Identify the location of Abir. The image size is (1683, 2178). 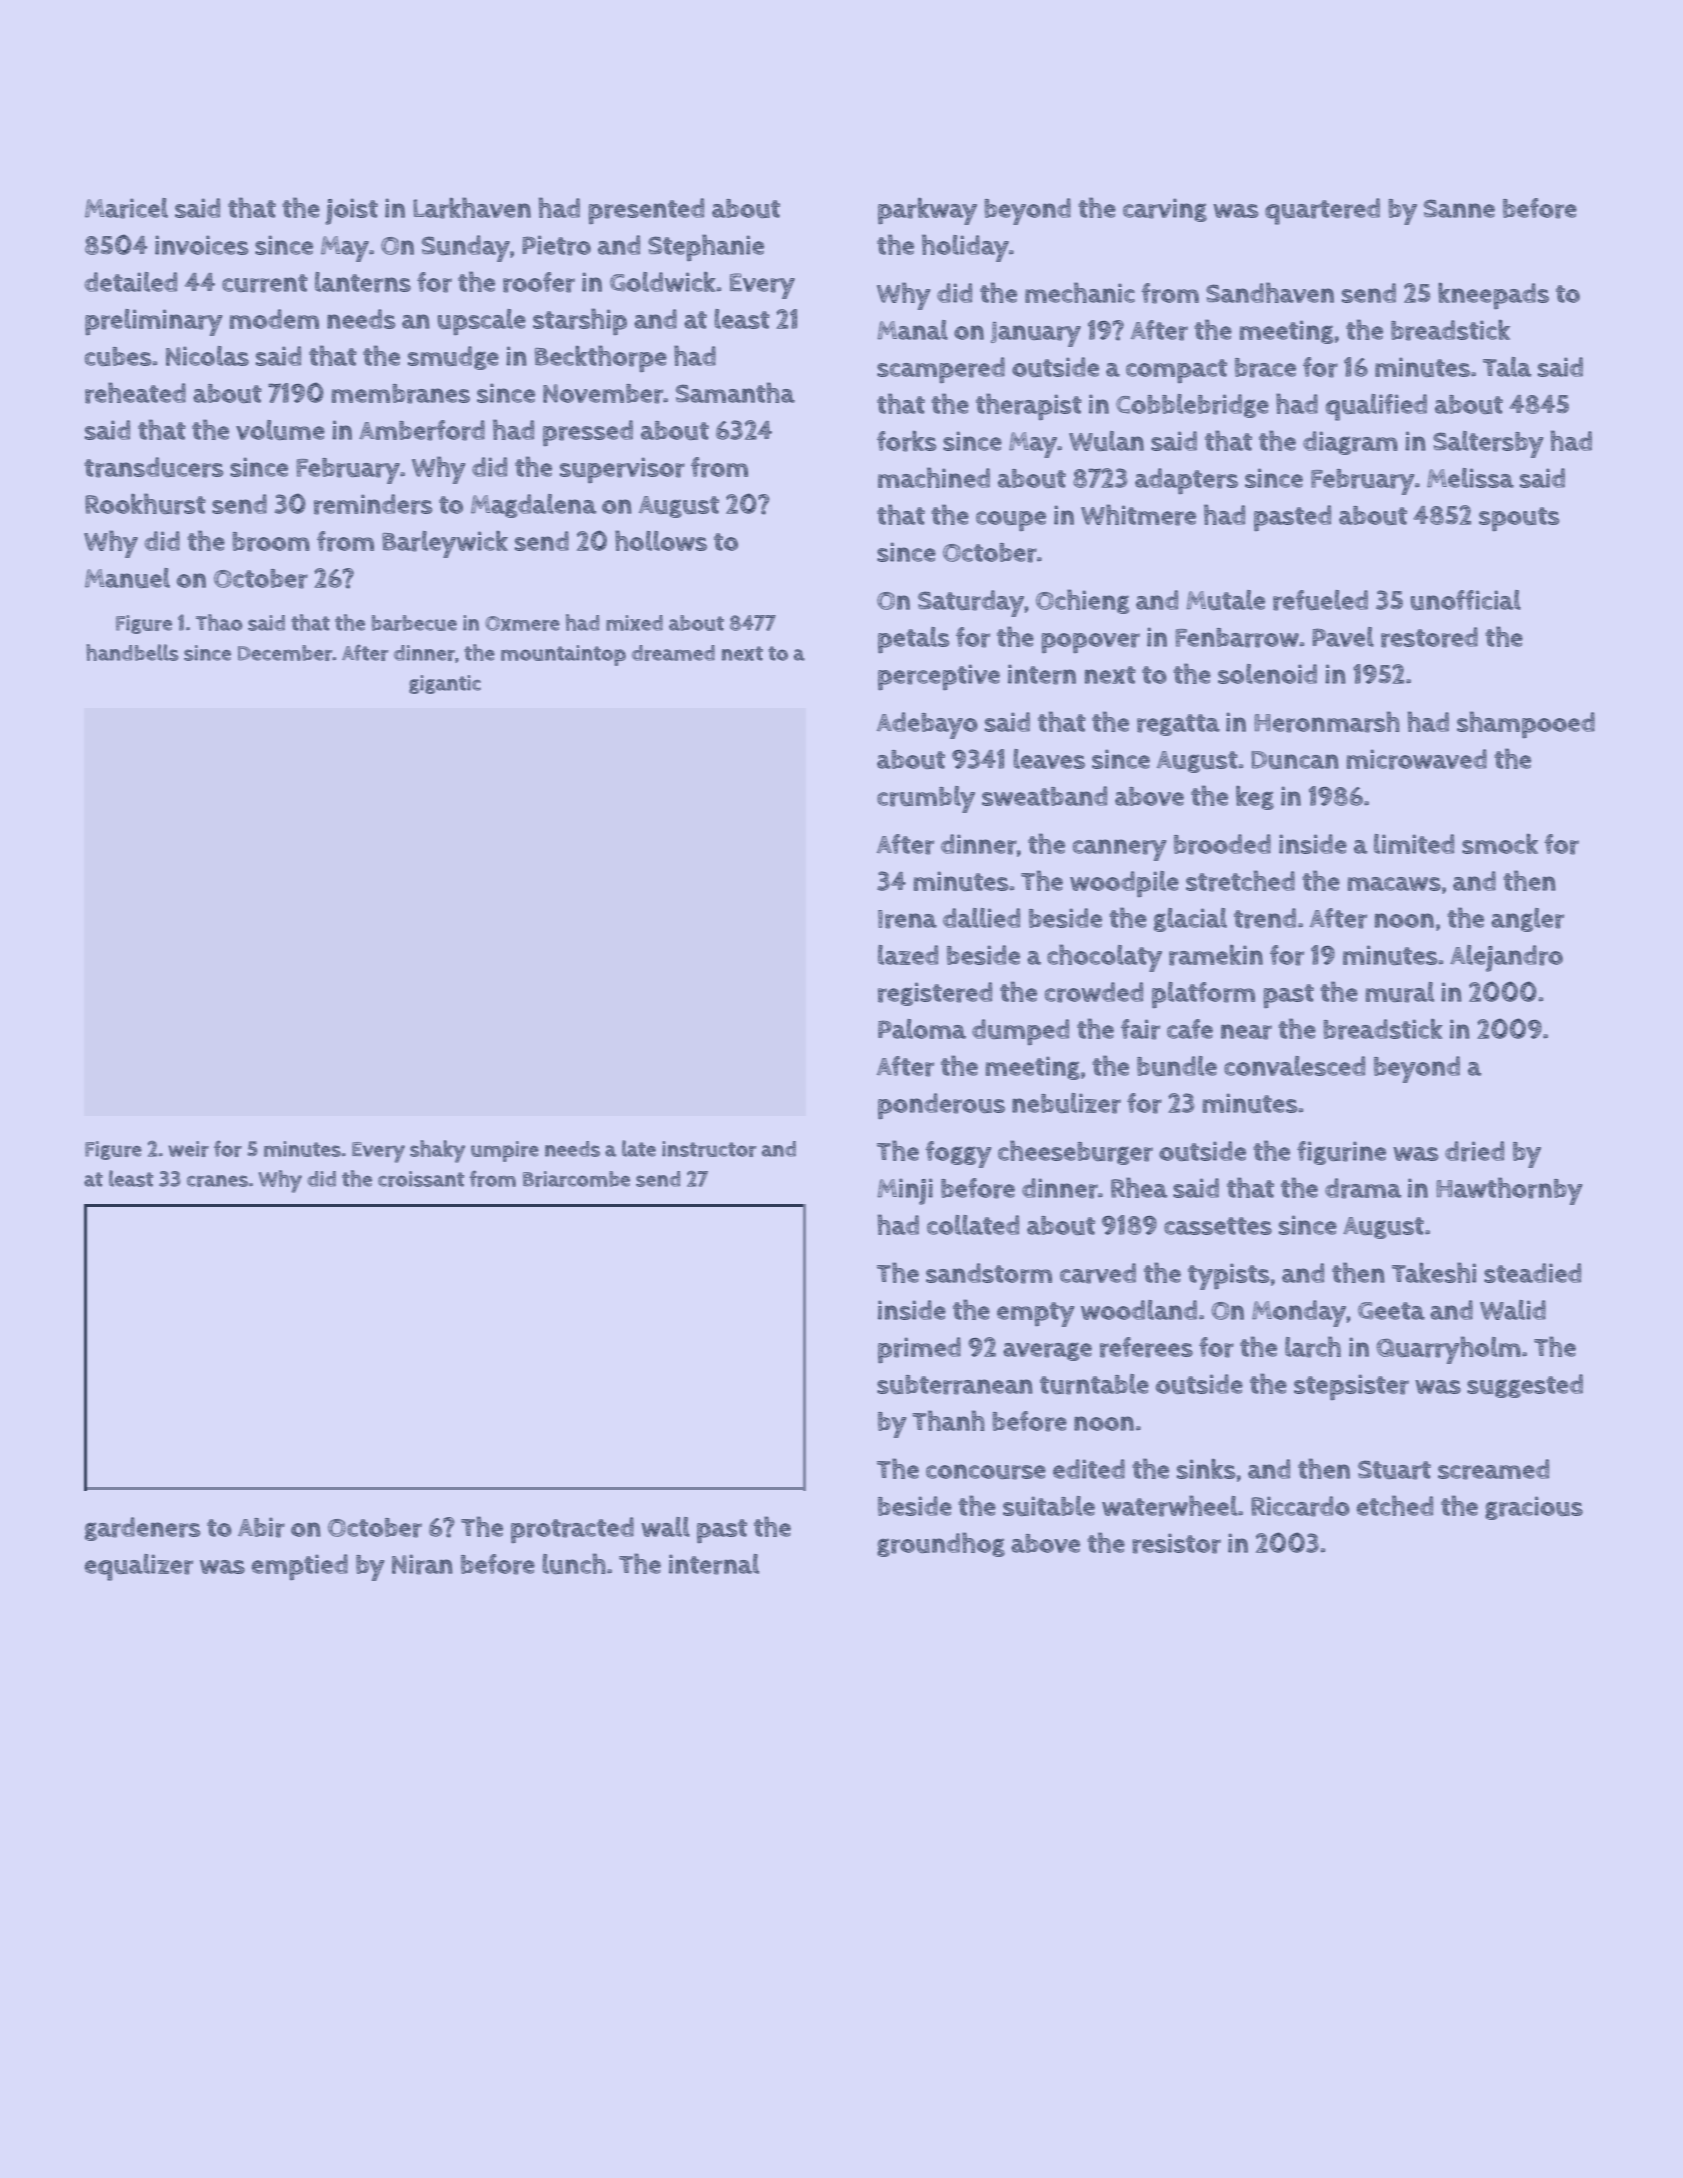
(261, 1527).
